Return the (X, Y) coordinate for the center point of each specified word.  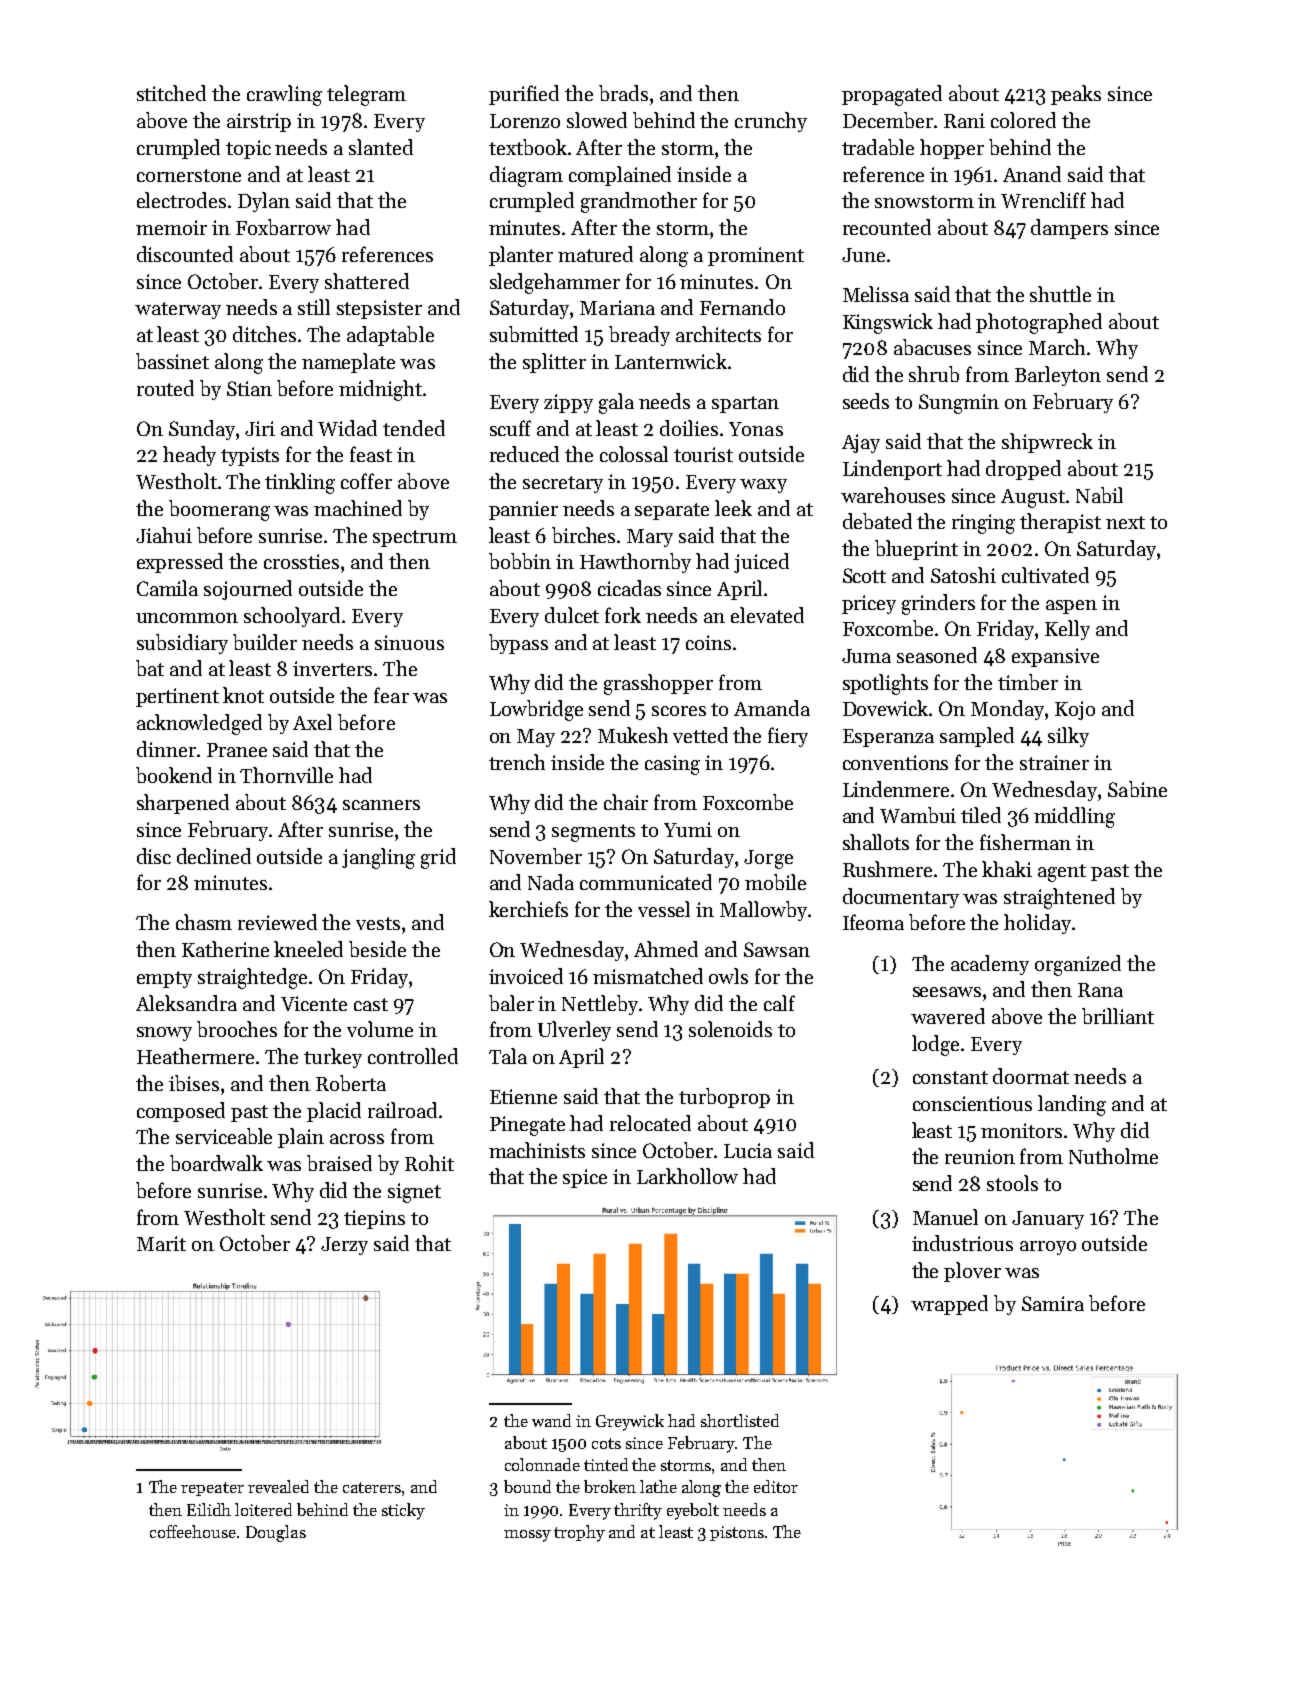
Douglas (276, 1533)
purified (524, 95)
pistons (737, 1533)
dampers (1069, 229)
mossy (527, 1536)
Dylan (264, 202)
